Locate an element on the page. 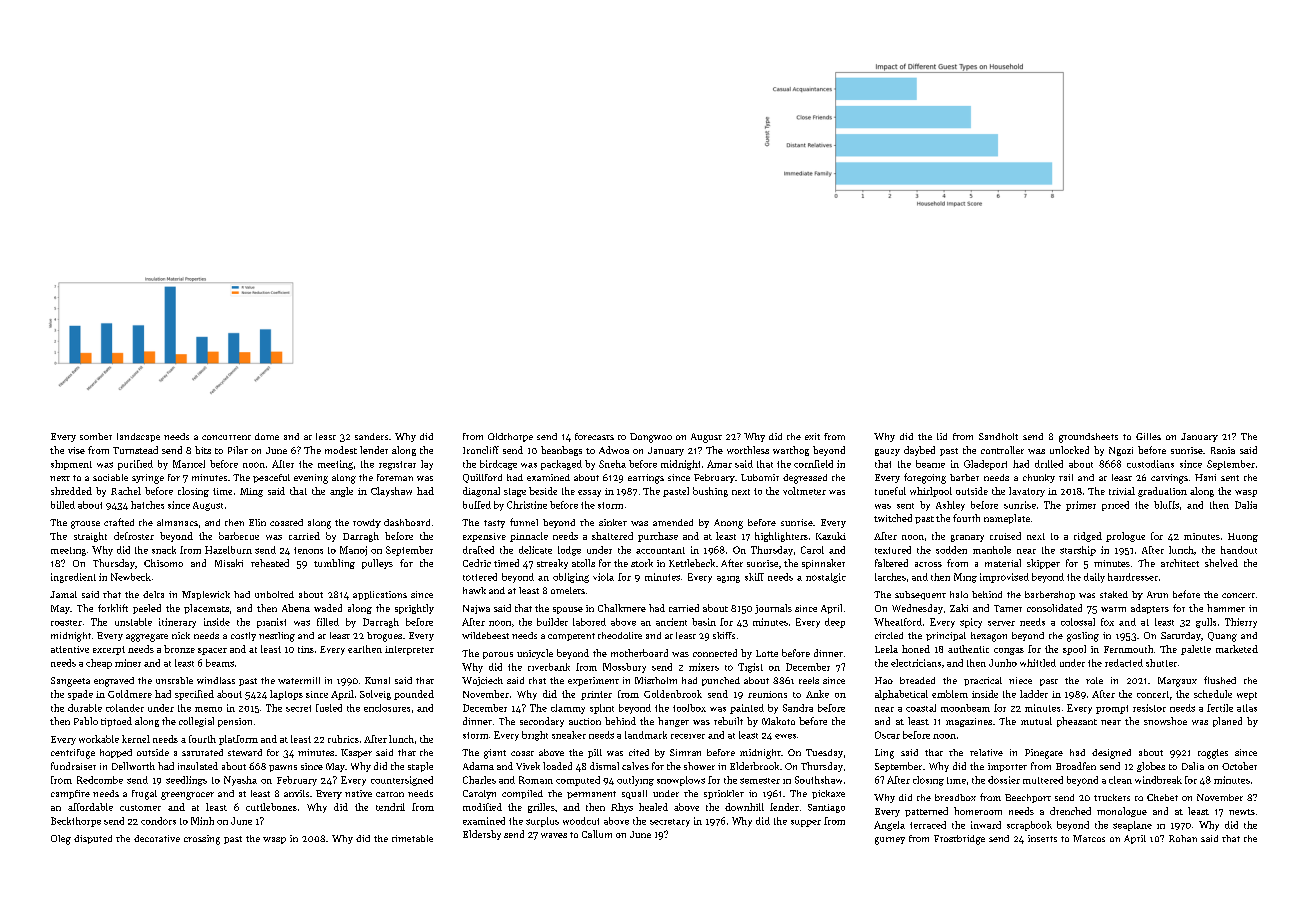 Image resolution: width=1308 pixels, height=924 pixels. porous is located at coordinates (498, 655).
